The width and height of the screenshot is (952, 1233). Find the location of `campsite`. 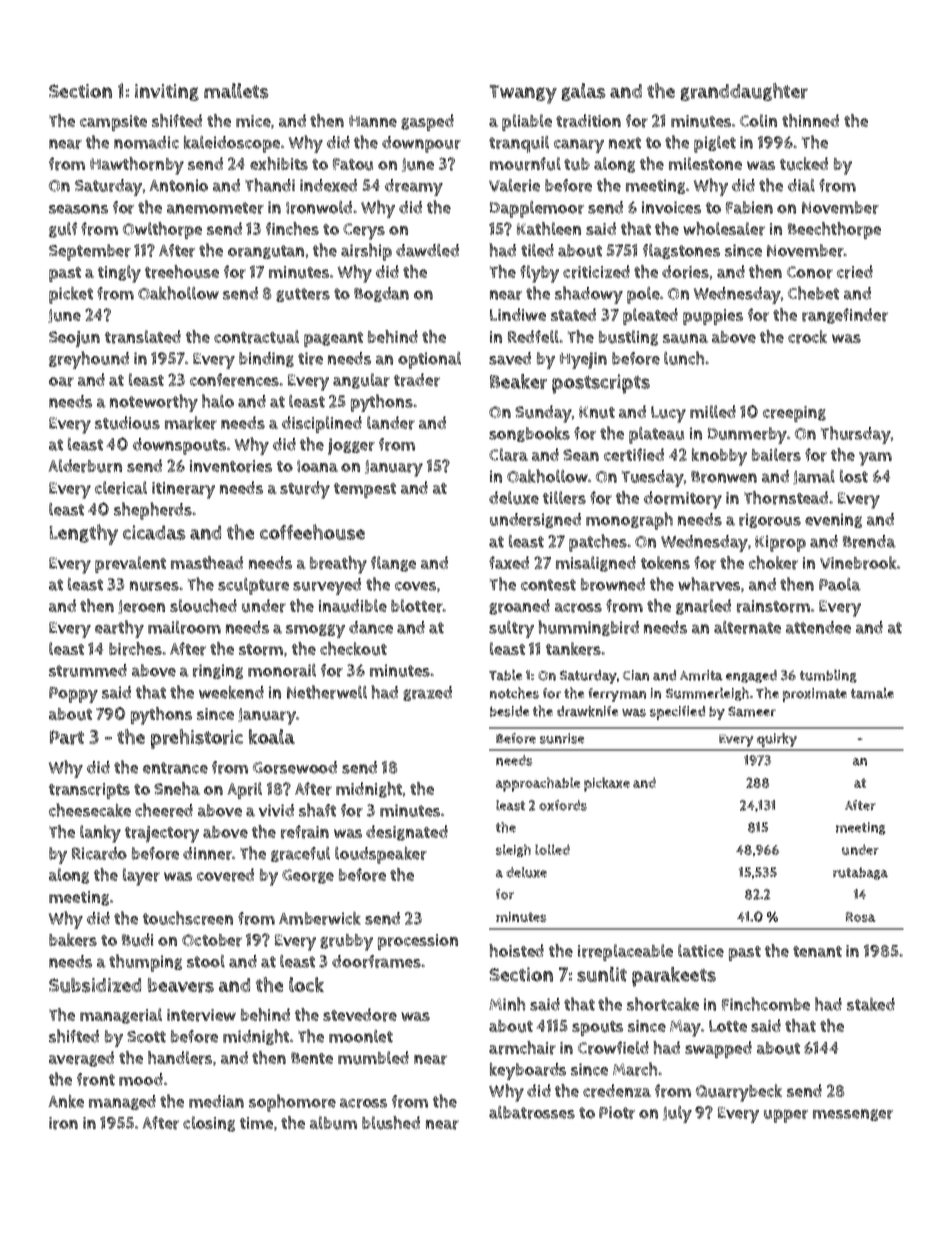

campsite is located at coordinates (113, 123).
